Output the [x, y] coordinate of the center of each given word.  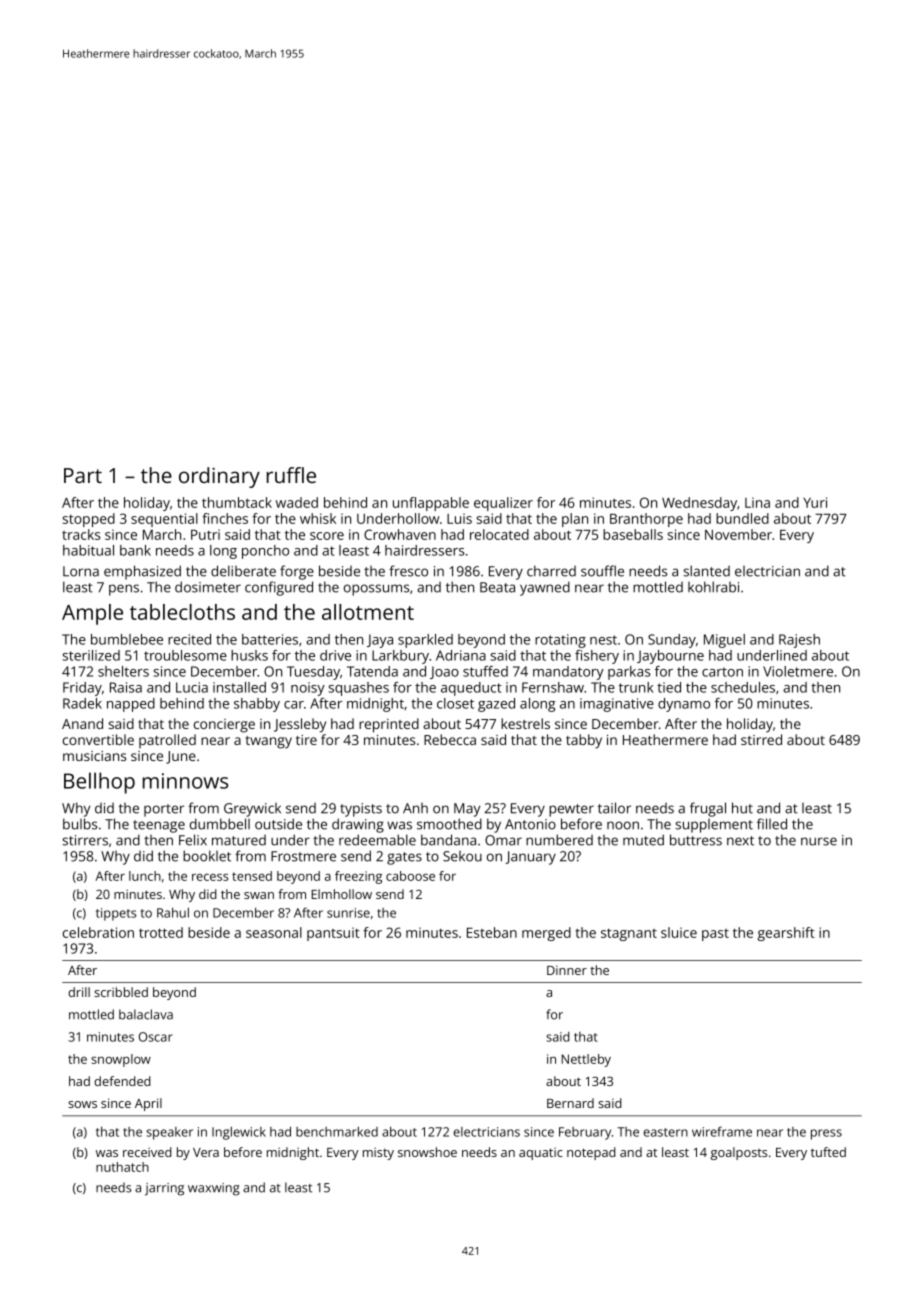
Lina [757, 502]
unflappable [431, 504]
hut [742, 808]
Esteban [492, 932]
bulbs [80, 824]
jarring [164, 1189]
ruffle [291, 475]
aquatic [541, 1153]
